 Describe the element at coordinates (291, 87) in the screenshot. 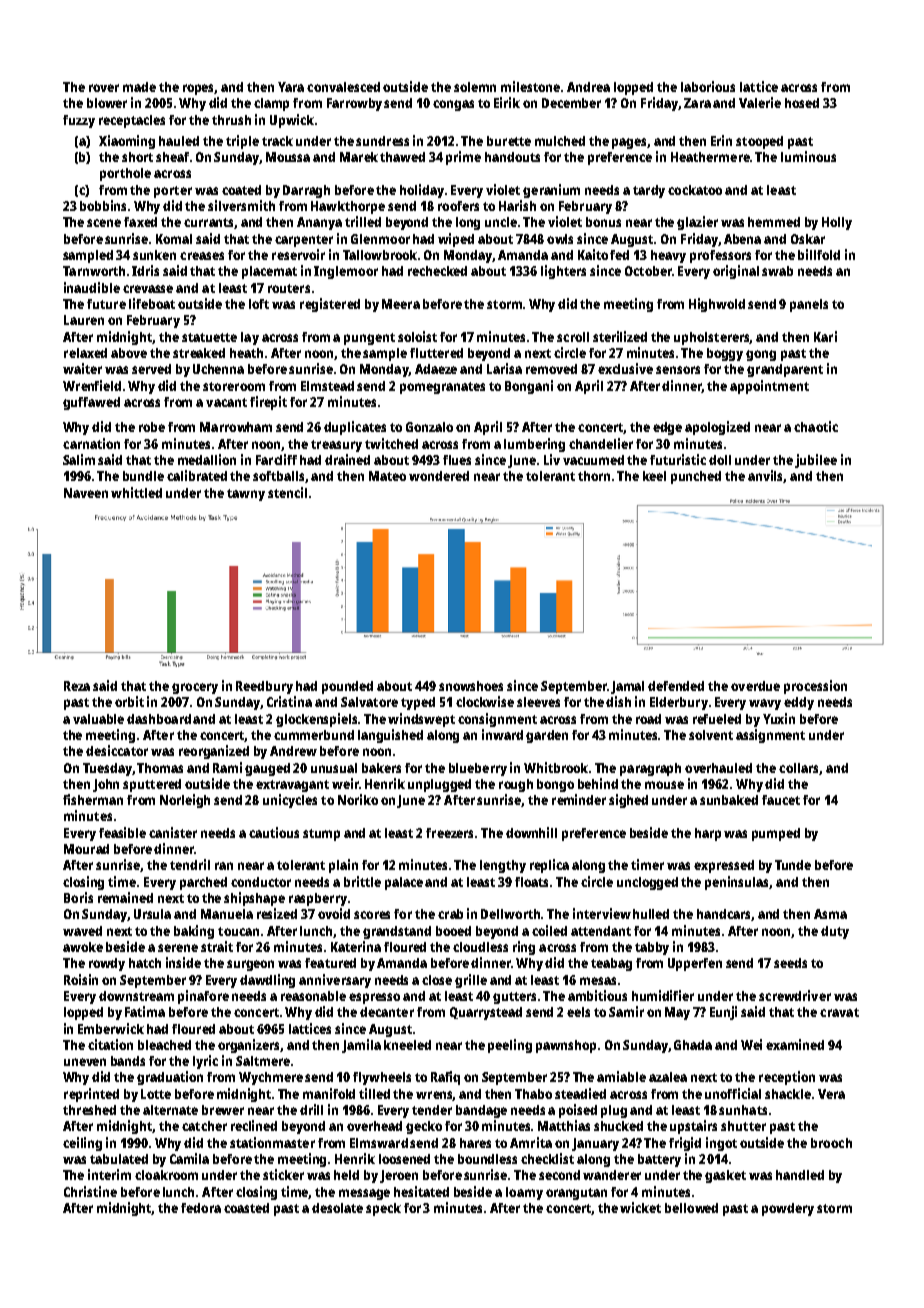

I see `Yara` at that location.
